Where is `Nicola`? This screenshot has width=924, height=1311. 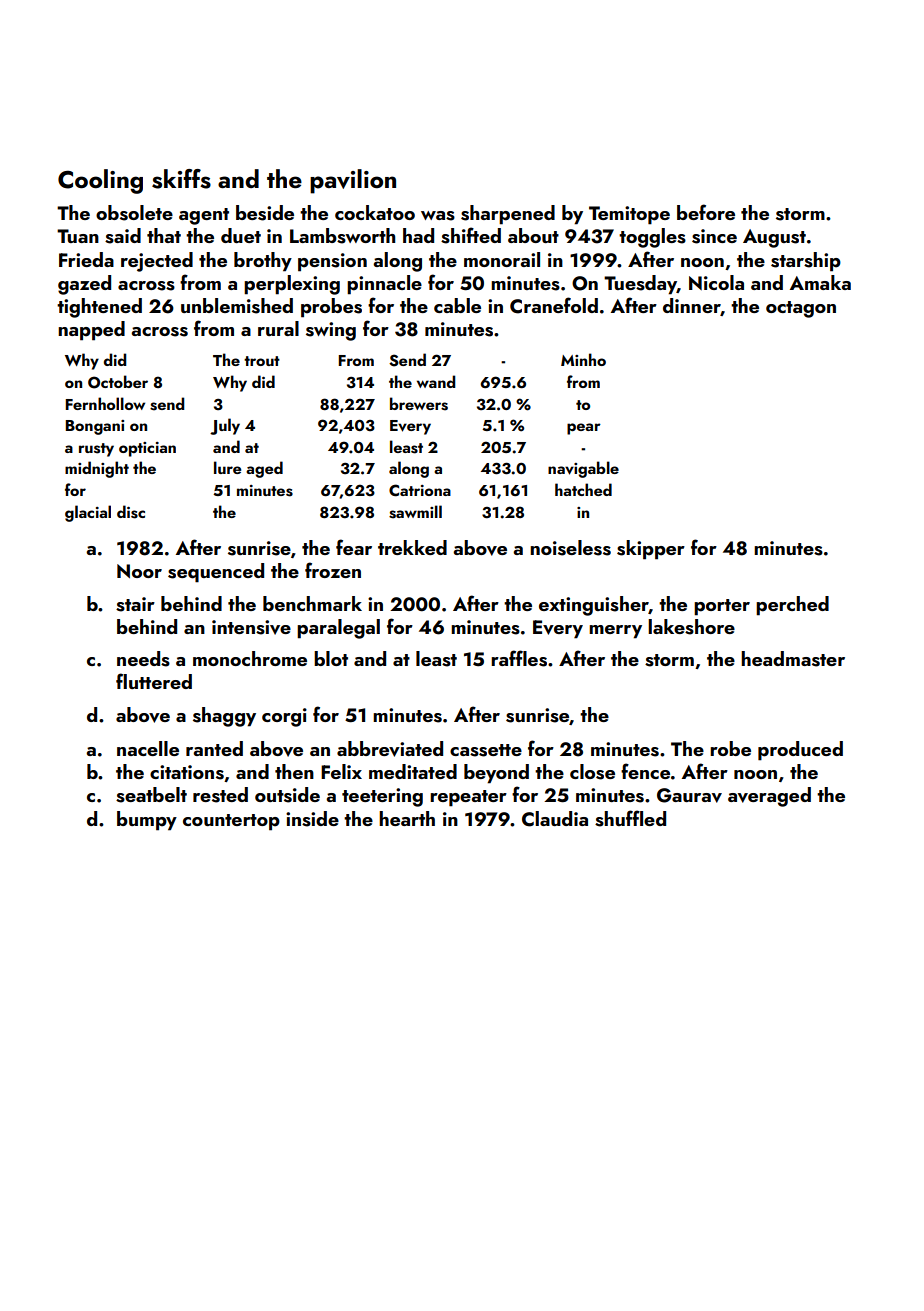
Nicola is located at coordinates (716, 282).
